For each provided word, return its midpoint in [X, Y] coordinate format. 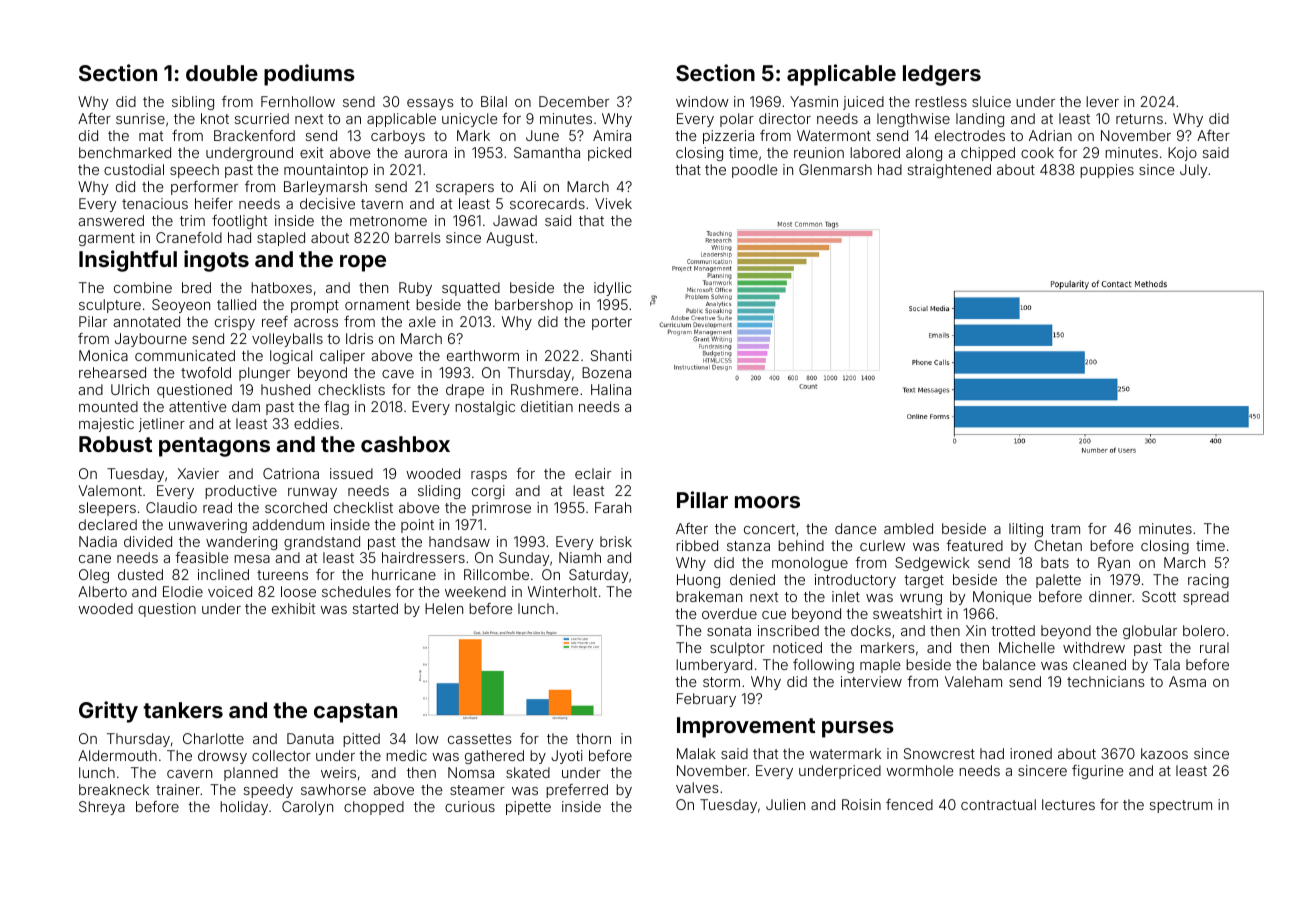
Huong [698, 581]
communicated [185, 355]
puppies [1107, 171]
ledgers [942, 75]
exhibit [293, 608]
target [924, 581]
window [702, 101]
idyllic [613, 289]
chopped [374, 808]
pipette [528, 808]
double [222, 73]
